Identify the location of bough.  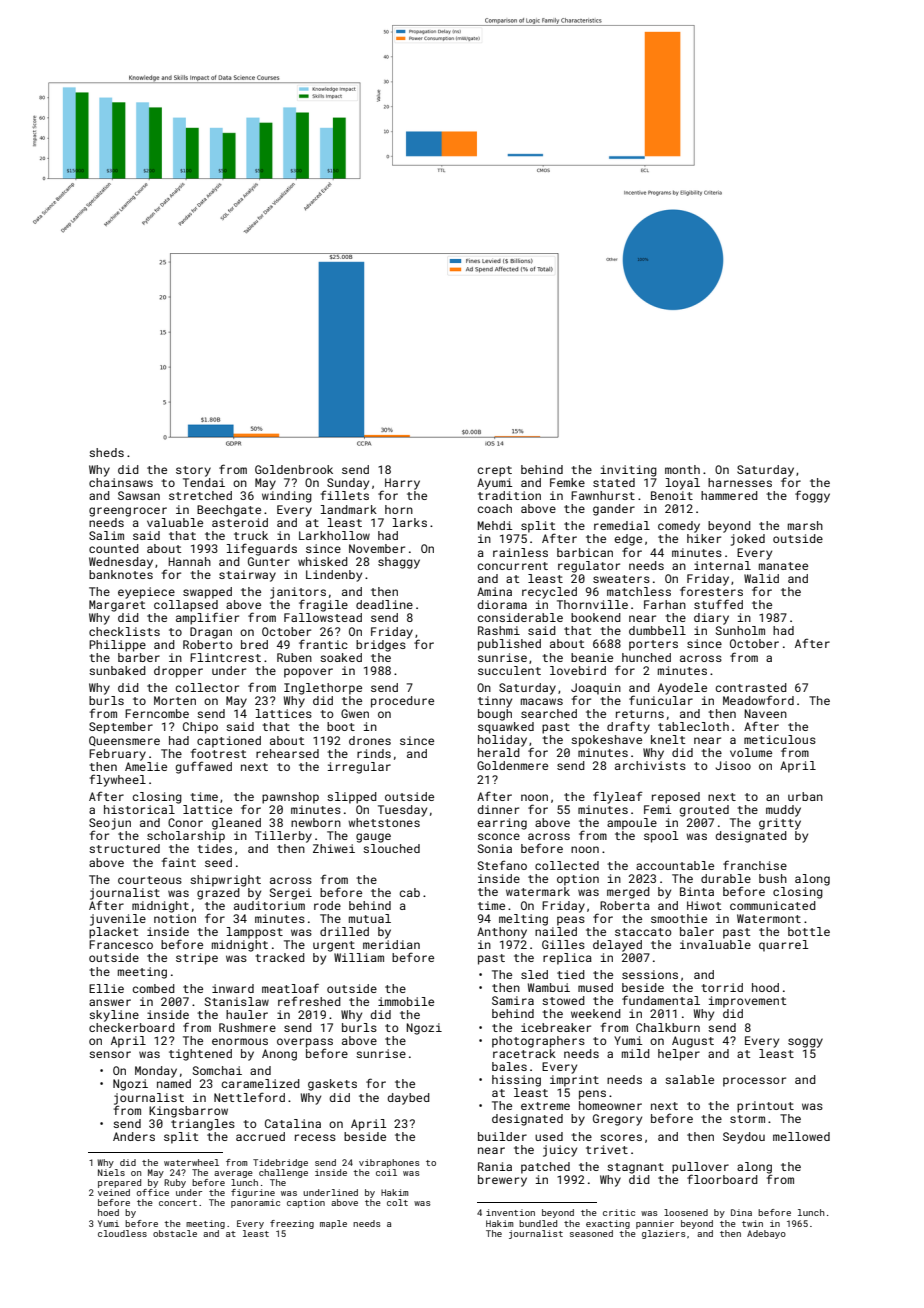
(495, 715).
